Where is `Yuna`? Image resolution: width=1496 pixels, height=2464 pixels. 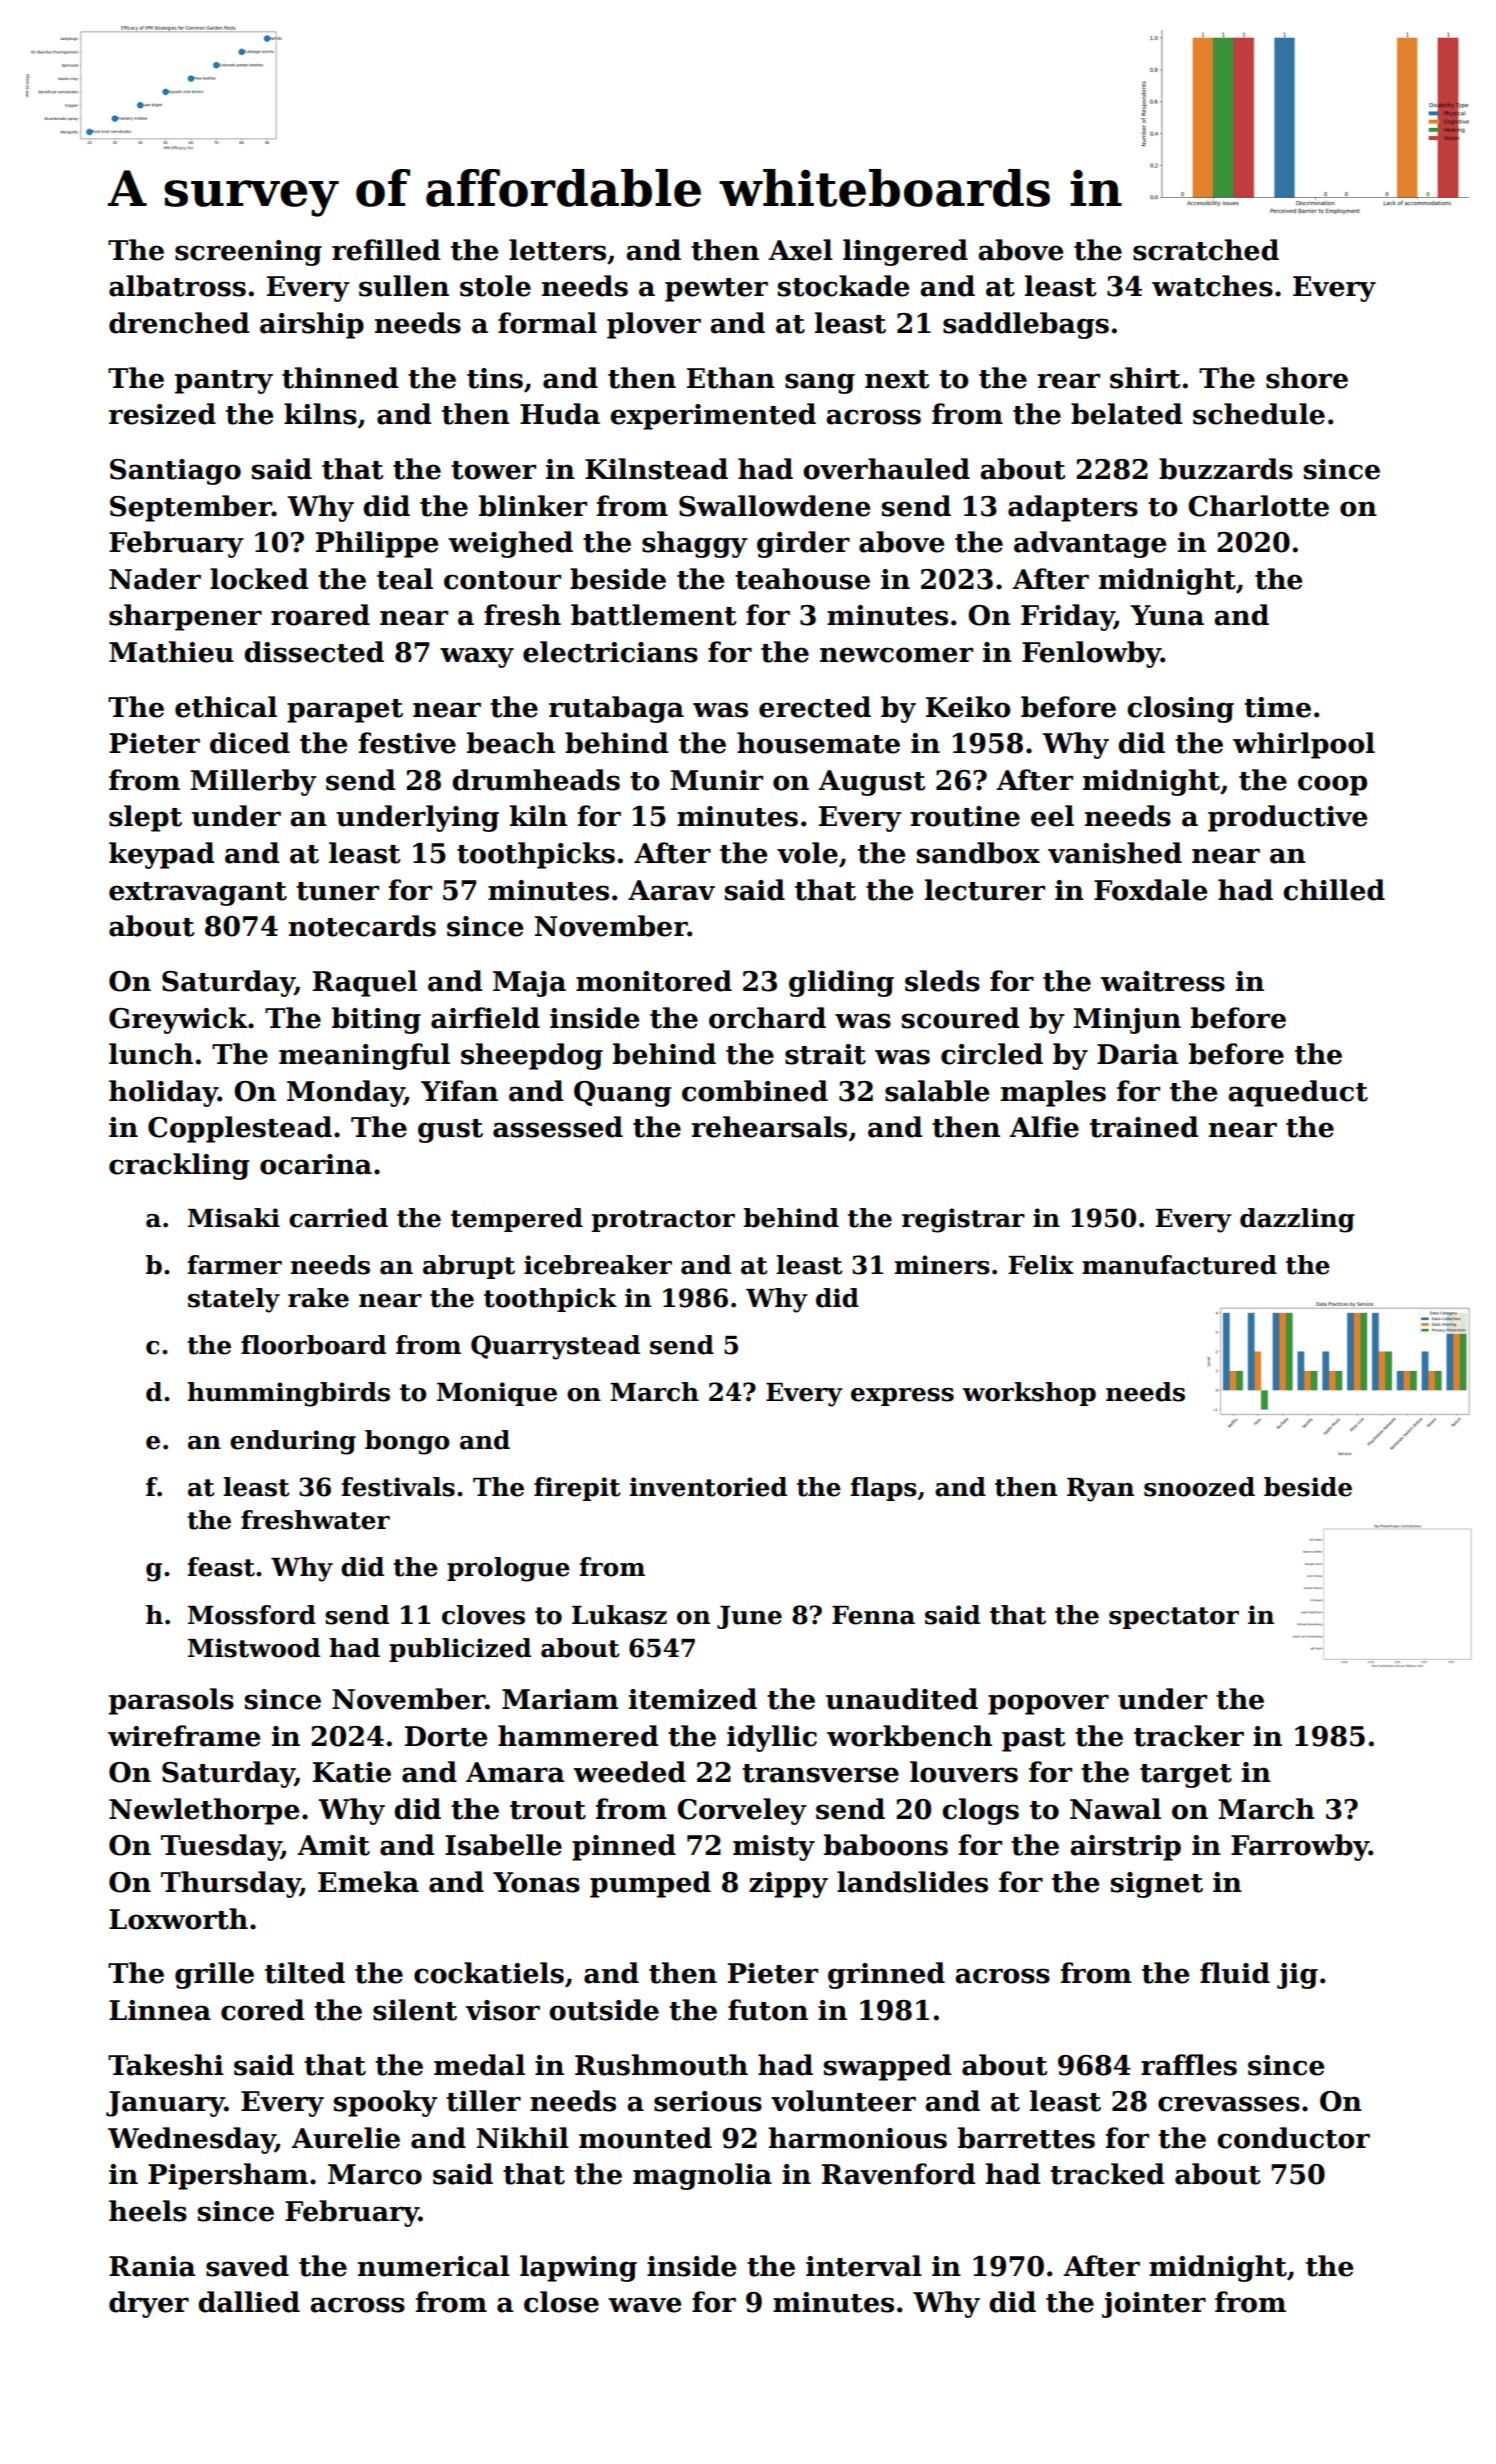
Yuna is located at coordinates (1167, 615).
